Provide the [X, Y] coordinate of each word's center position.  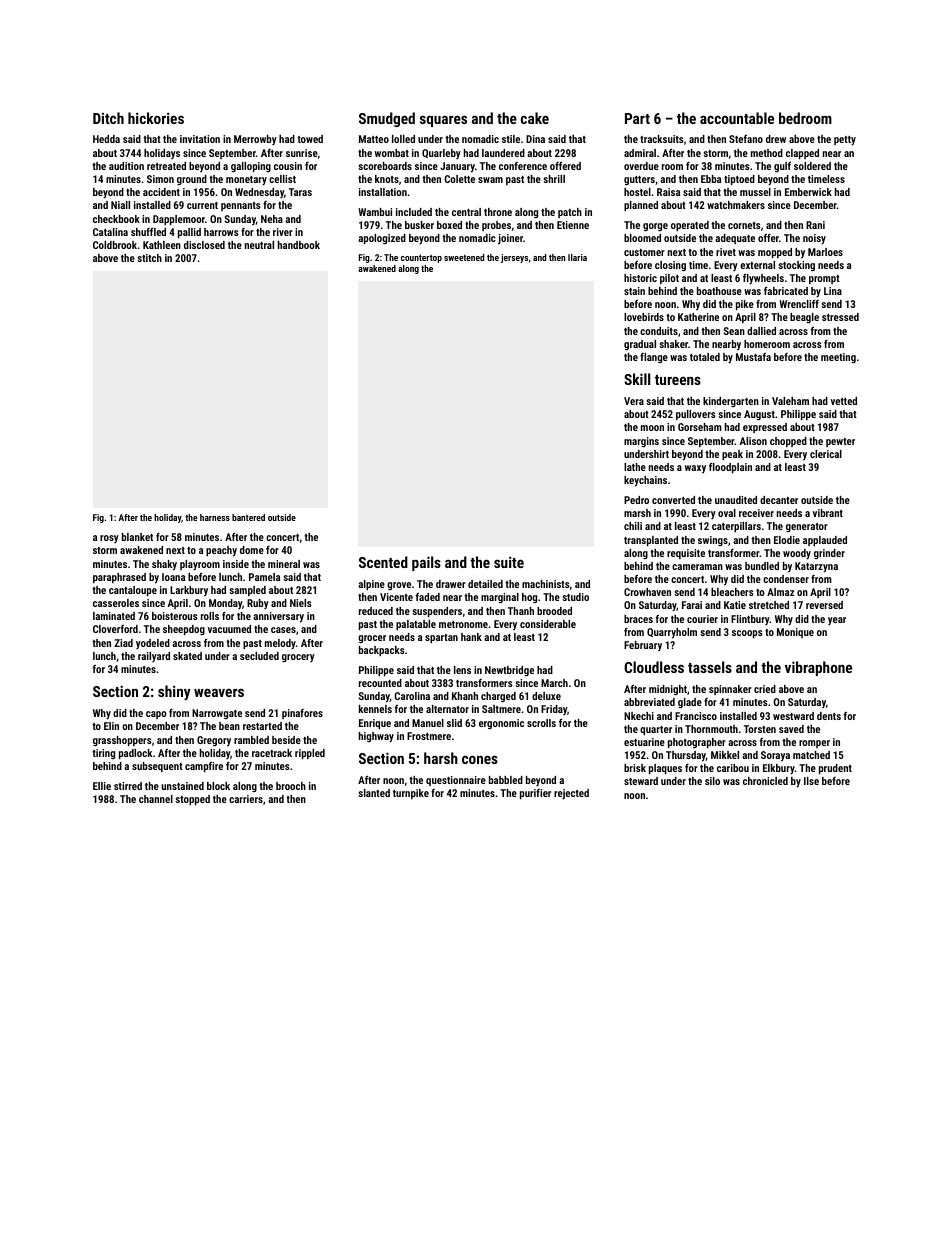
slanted [374, 793]
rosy [109, 539]
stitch [149, 258]
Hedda [106, 139]
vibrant [828, 513]
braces [638, 619]
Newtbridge [509, 671]
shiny [174, 693]
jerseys [514, 258]
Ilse [811, 781]
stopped [192, 800]
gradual [640, 345]
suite [509, 562]
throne [498, 212]
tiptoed [739, 180]
